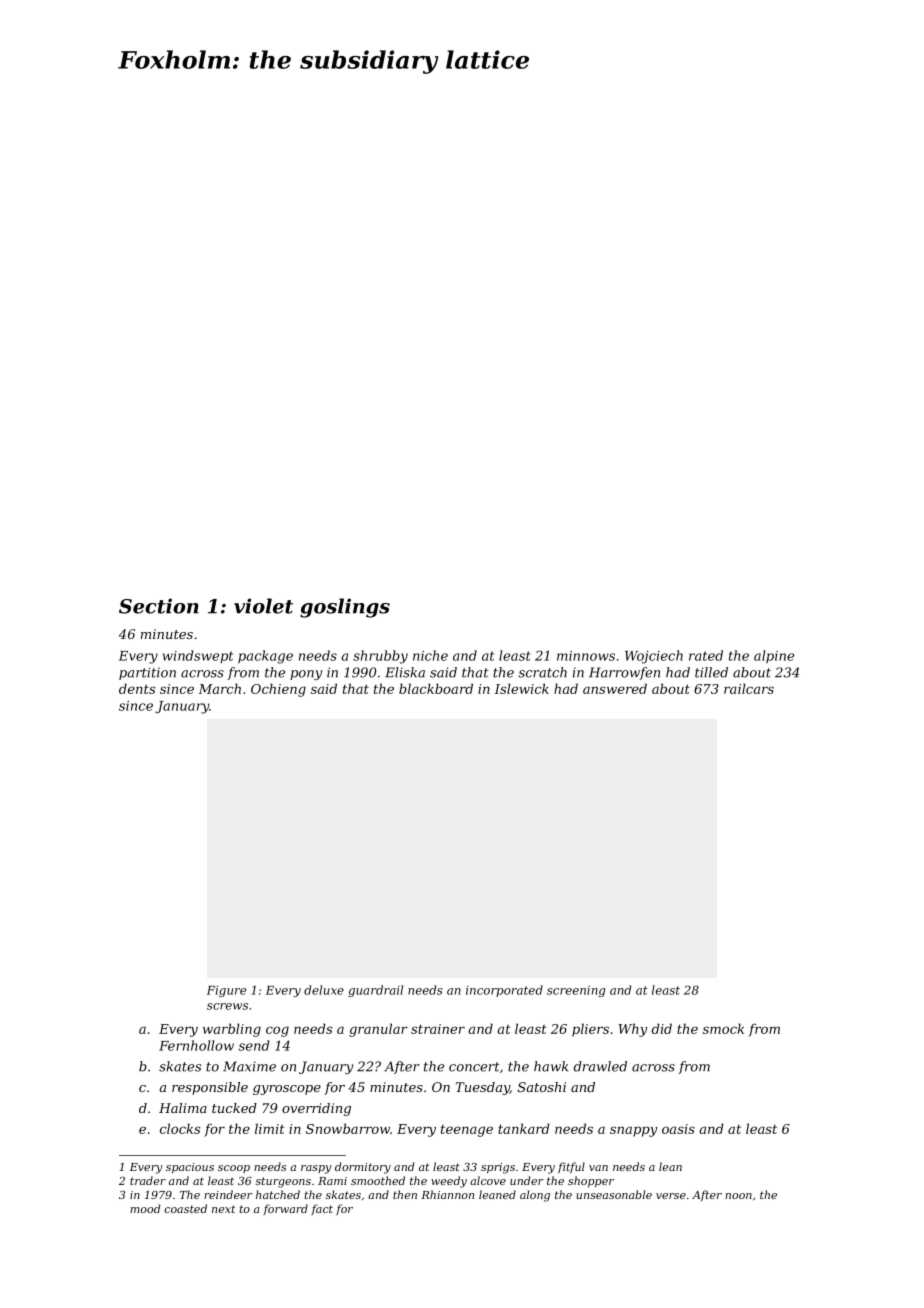  What do you see at coordinates (186, 1208) in the document?
I see `coasted` at bounding box center [186, 1208].
